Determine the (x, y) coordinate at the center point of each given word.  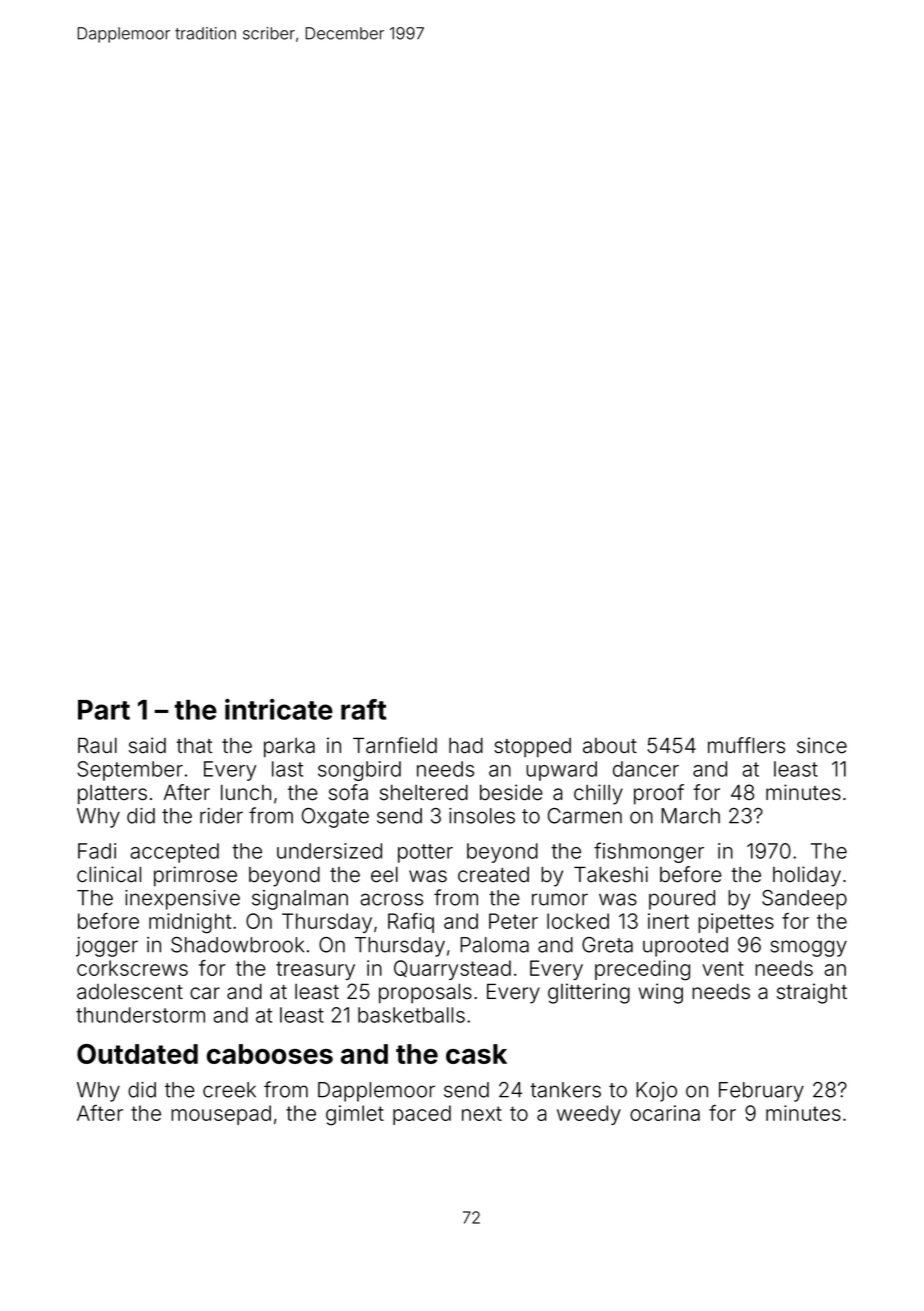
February (761, 1092)
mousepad (221, 1115)
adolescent (130, 992)
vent (723, 968)
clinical (109, 874)
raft (364, 709)
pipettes (736, 923)
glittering (589, 993)
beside (511, 792)
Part (104, 710)
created (493, 875)
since (822, 745)
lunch (246, 792)
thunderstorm (140, 1015)
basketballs (411, 1015)
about (610, 746)
